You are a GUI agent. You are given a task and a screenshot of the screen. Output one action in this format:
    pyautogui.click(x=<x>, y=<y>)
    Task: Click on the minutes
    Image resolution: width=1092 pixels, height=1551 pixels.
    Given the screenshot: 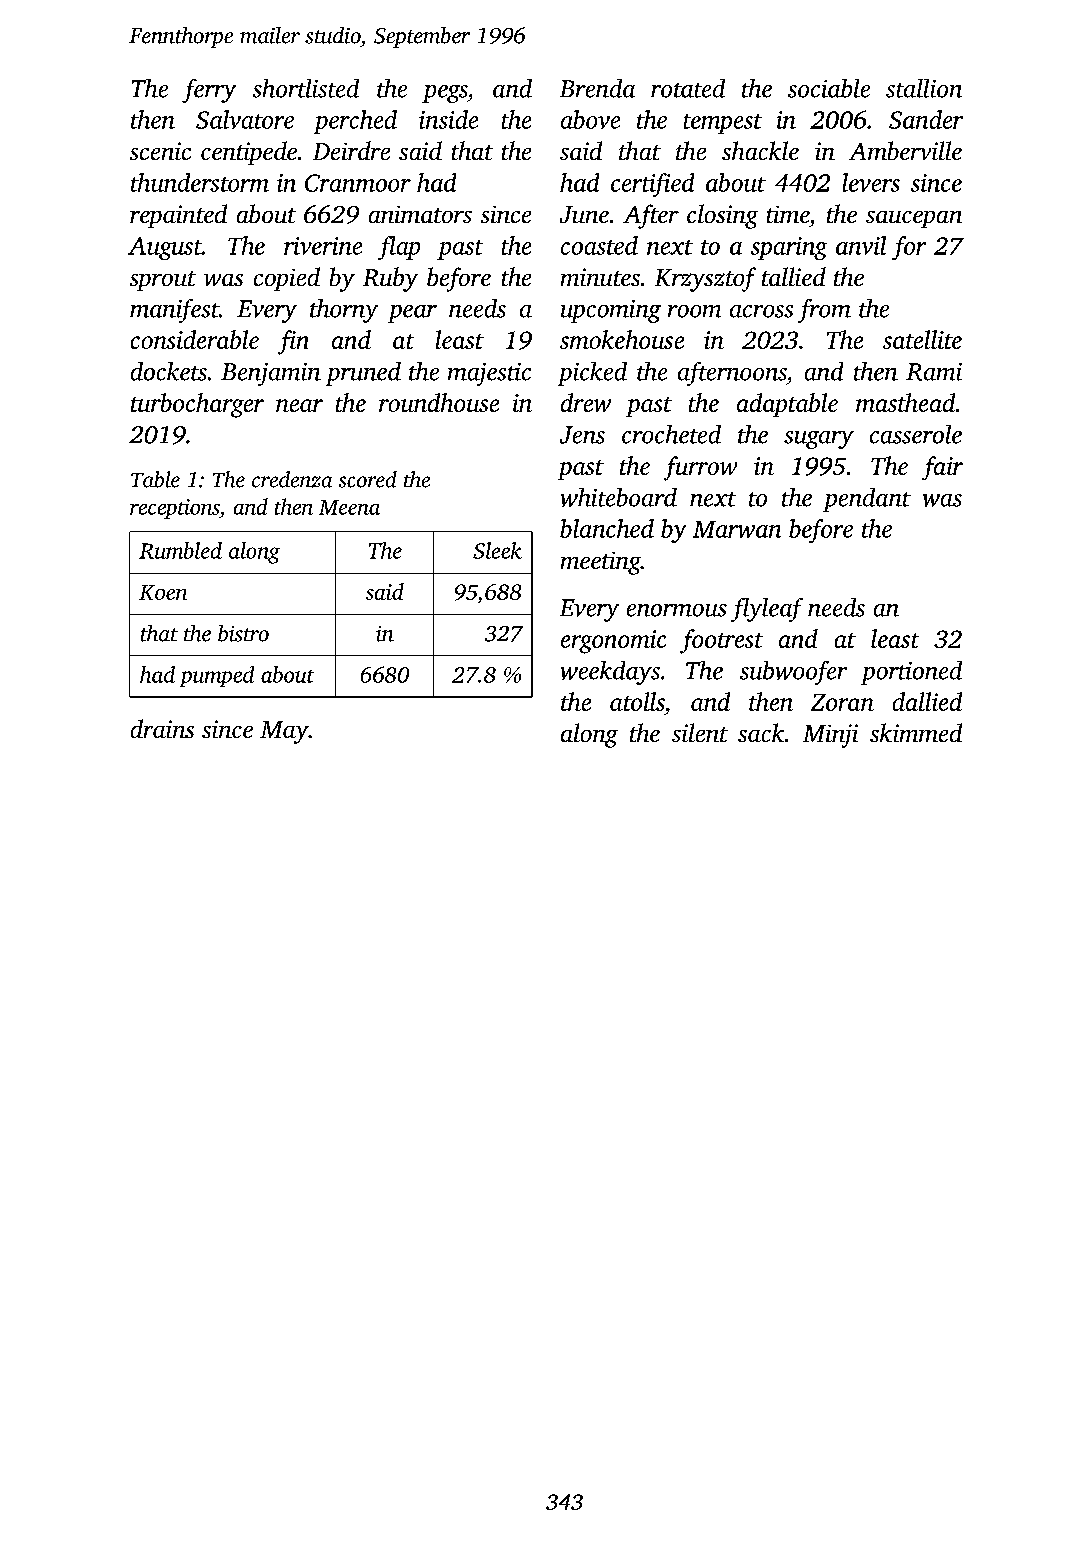 What is the action you would take?
    pyautogui.click(x=600, y=277)
